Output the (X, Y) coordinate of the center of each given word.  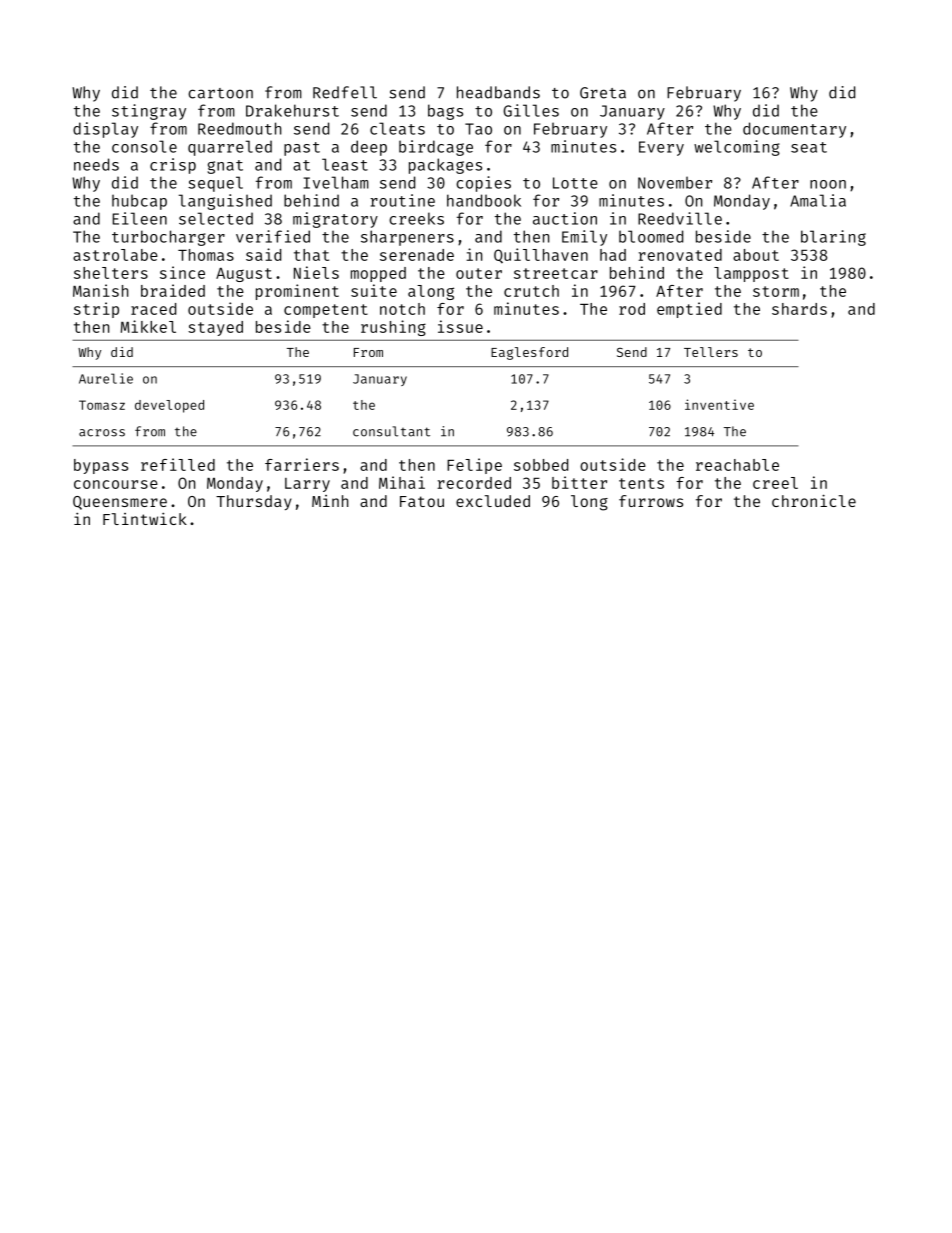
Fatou (422, 501)
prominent (297, 292)
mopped (378, 274)
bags (445, 112)
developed (169, 406)
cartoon (220, 93)
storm (776, 291)
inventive (719, 404)
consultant (391, 431)
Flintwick (145, 518)
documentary (794, 130)
